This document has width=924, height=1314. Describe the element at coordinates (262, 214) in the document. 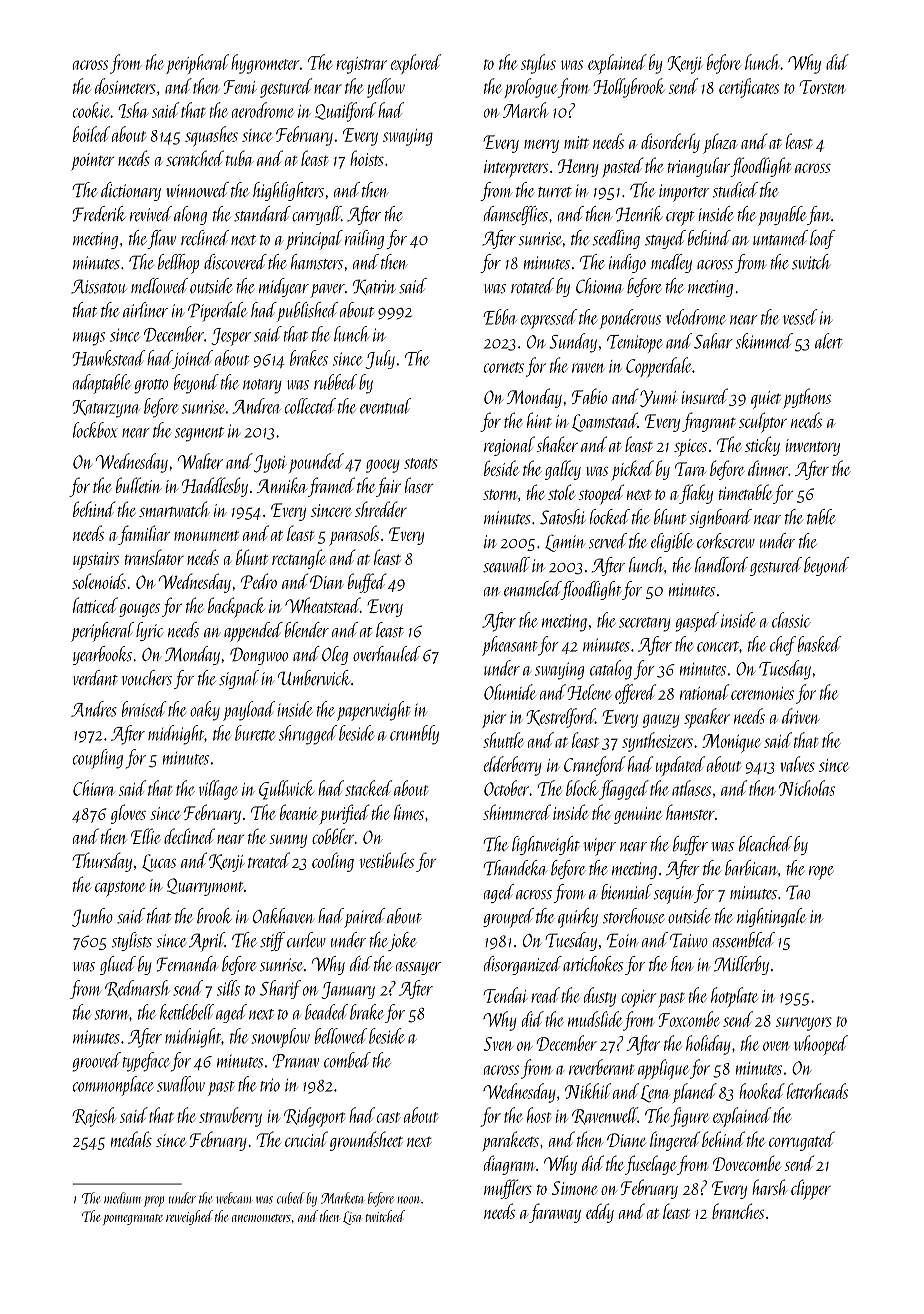

I see `standard` at that location.
